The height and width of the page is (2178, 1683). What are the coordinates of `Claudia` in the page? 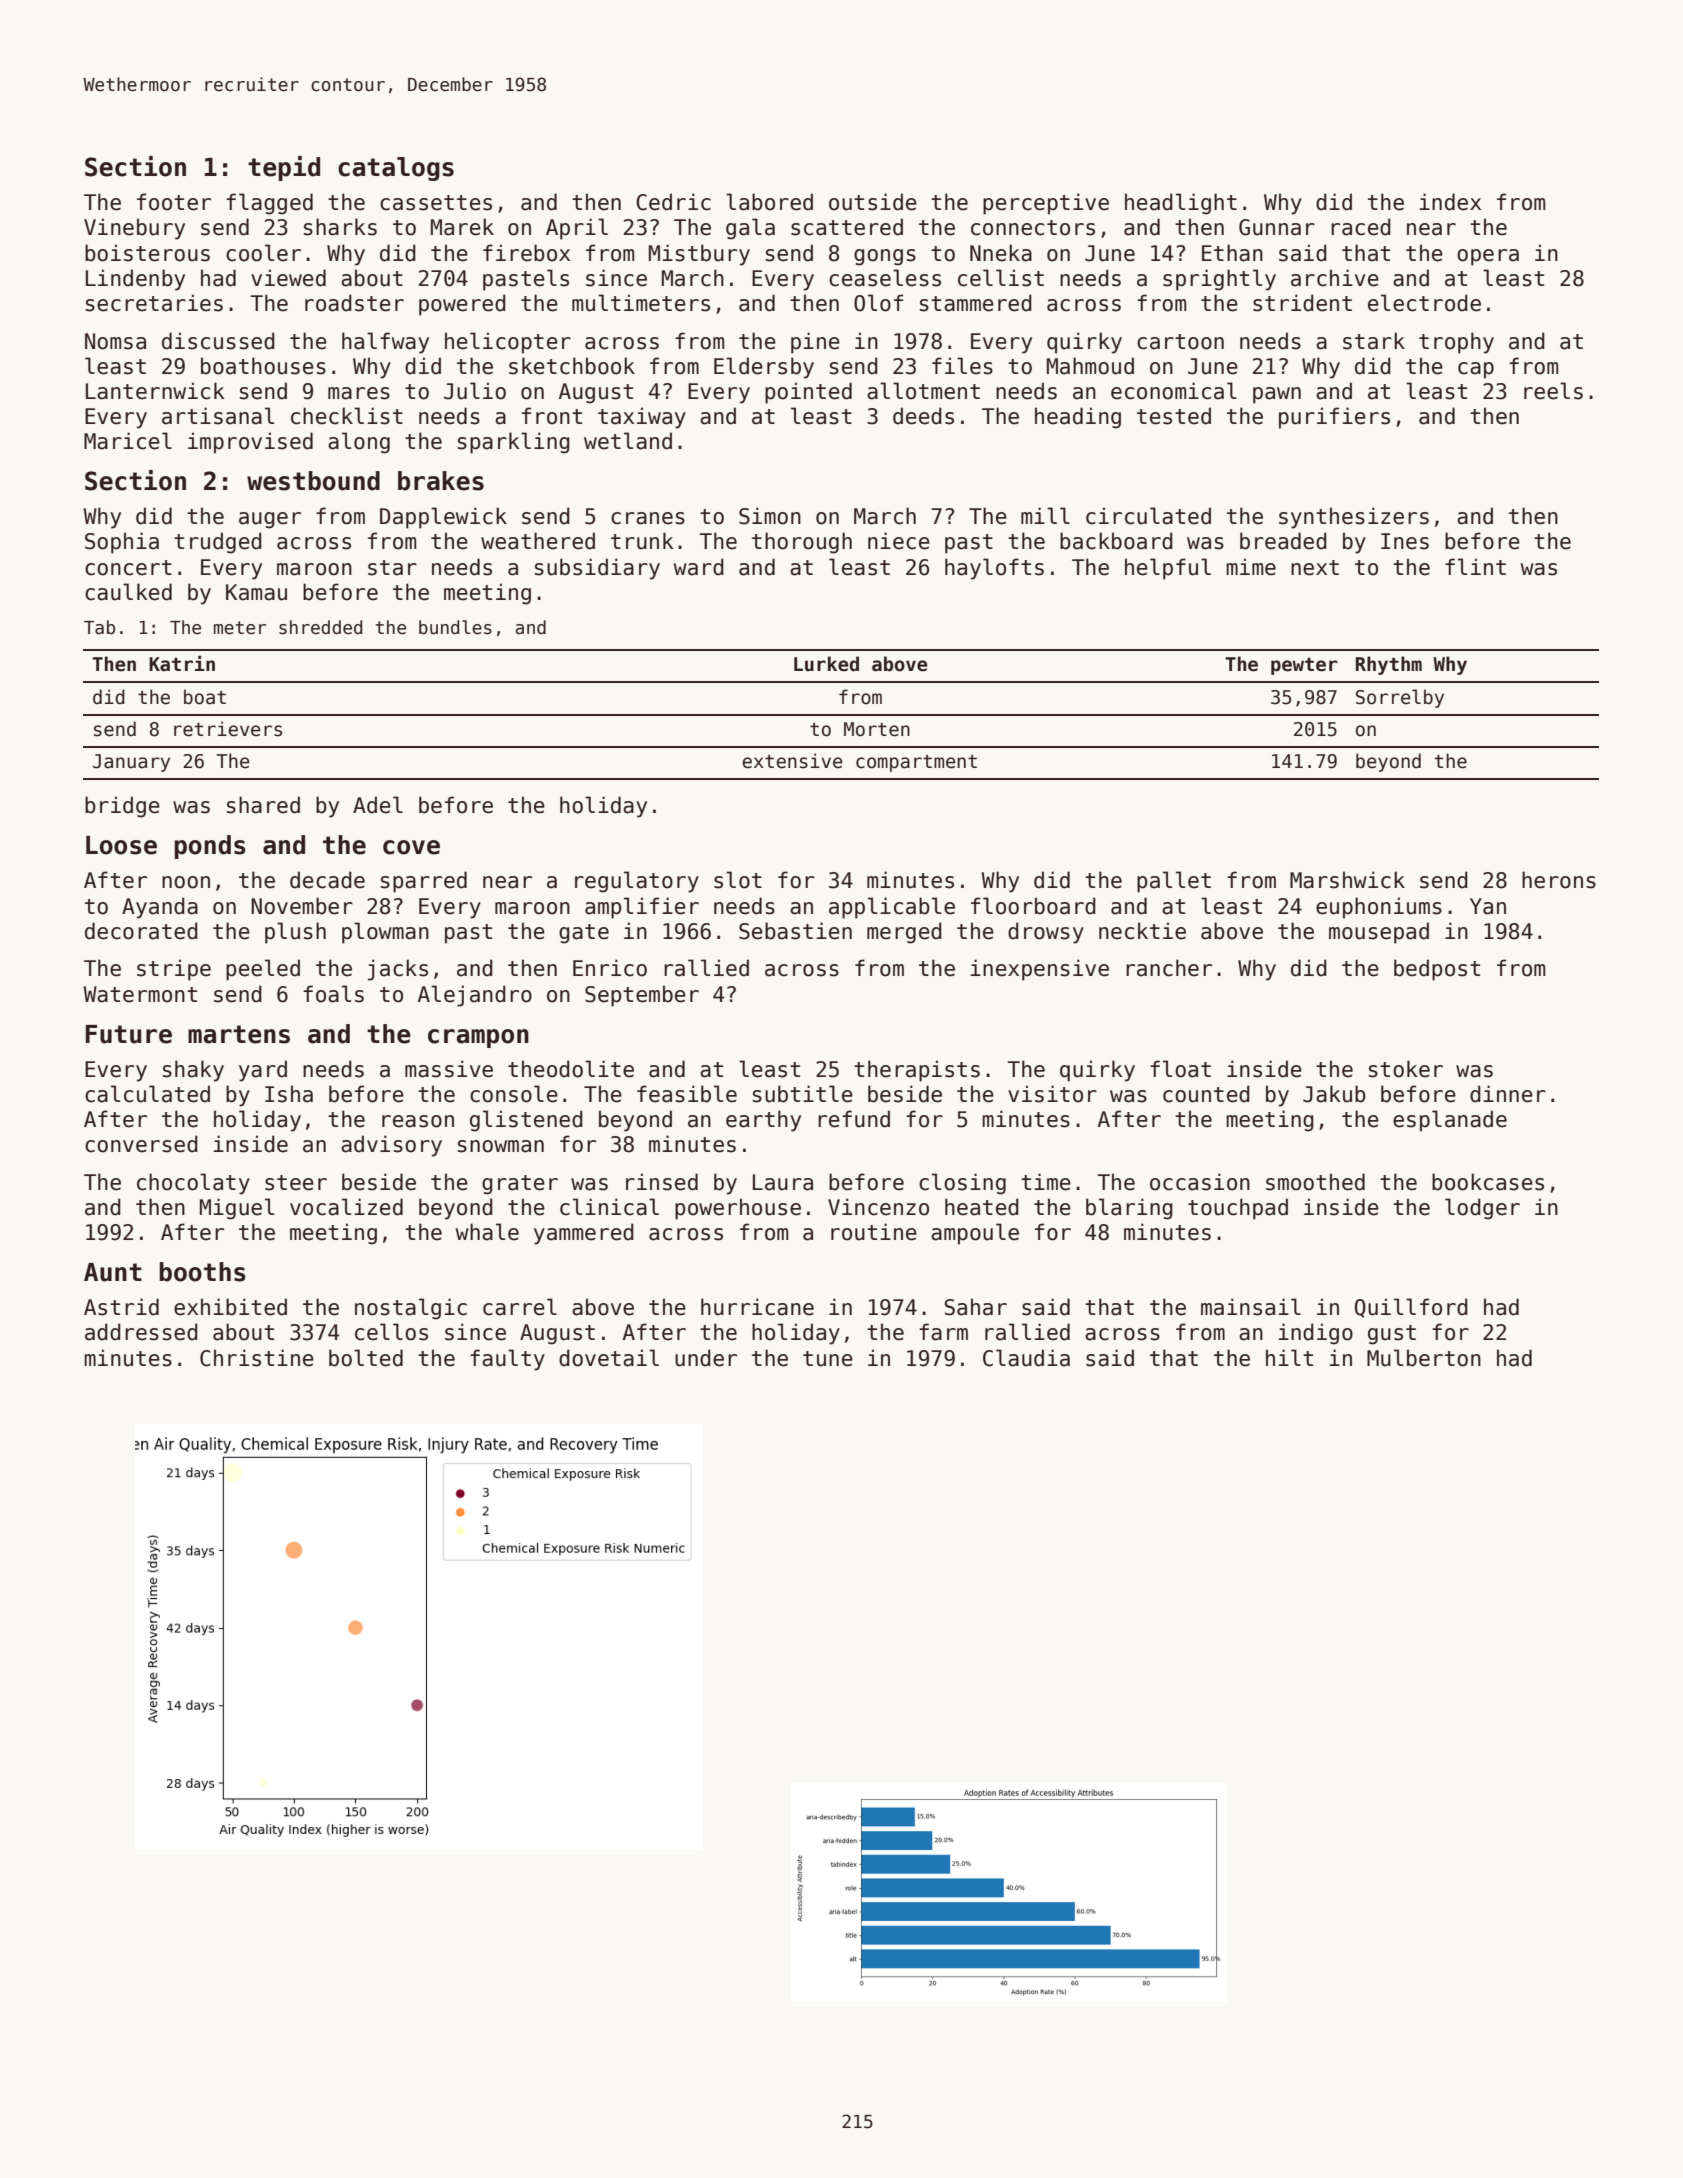 It's located at (1026, 1358).
